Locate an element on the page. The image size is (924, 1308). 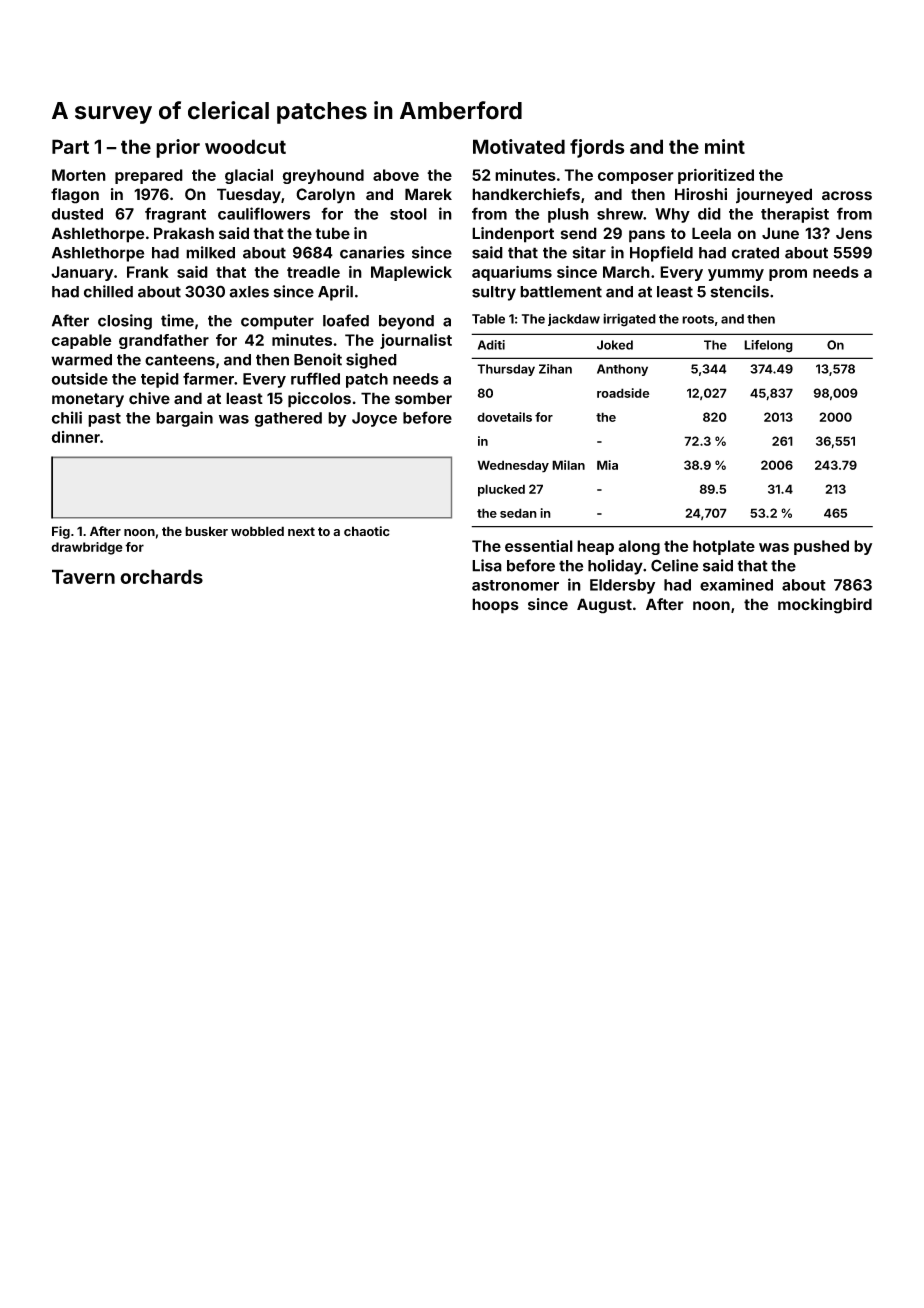
Hiroshi is located at coordinates (701, 194).
